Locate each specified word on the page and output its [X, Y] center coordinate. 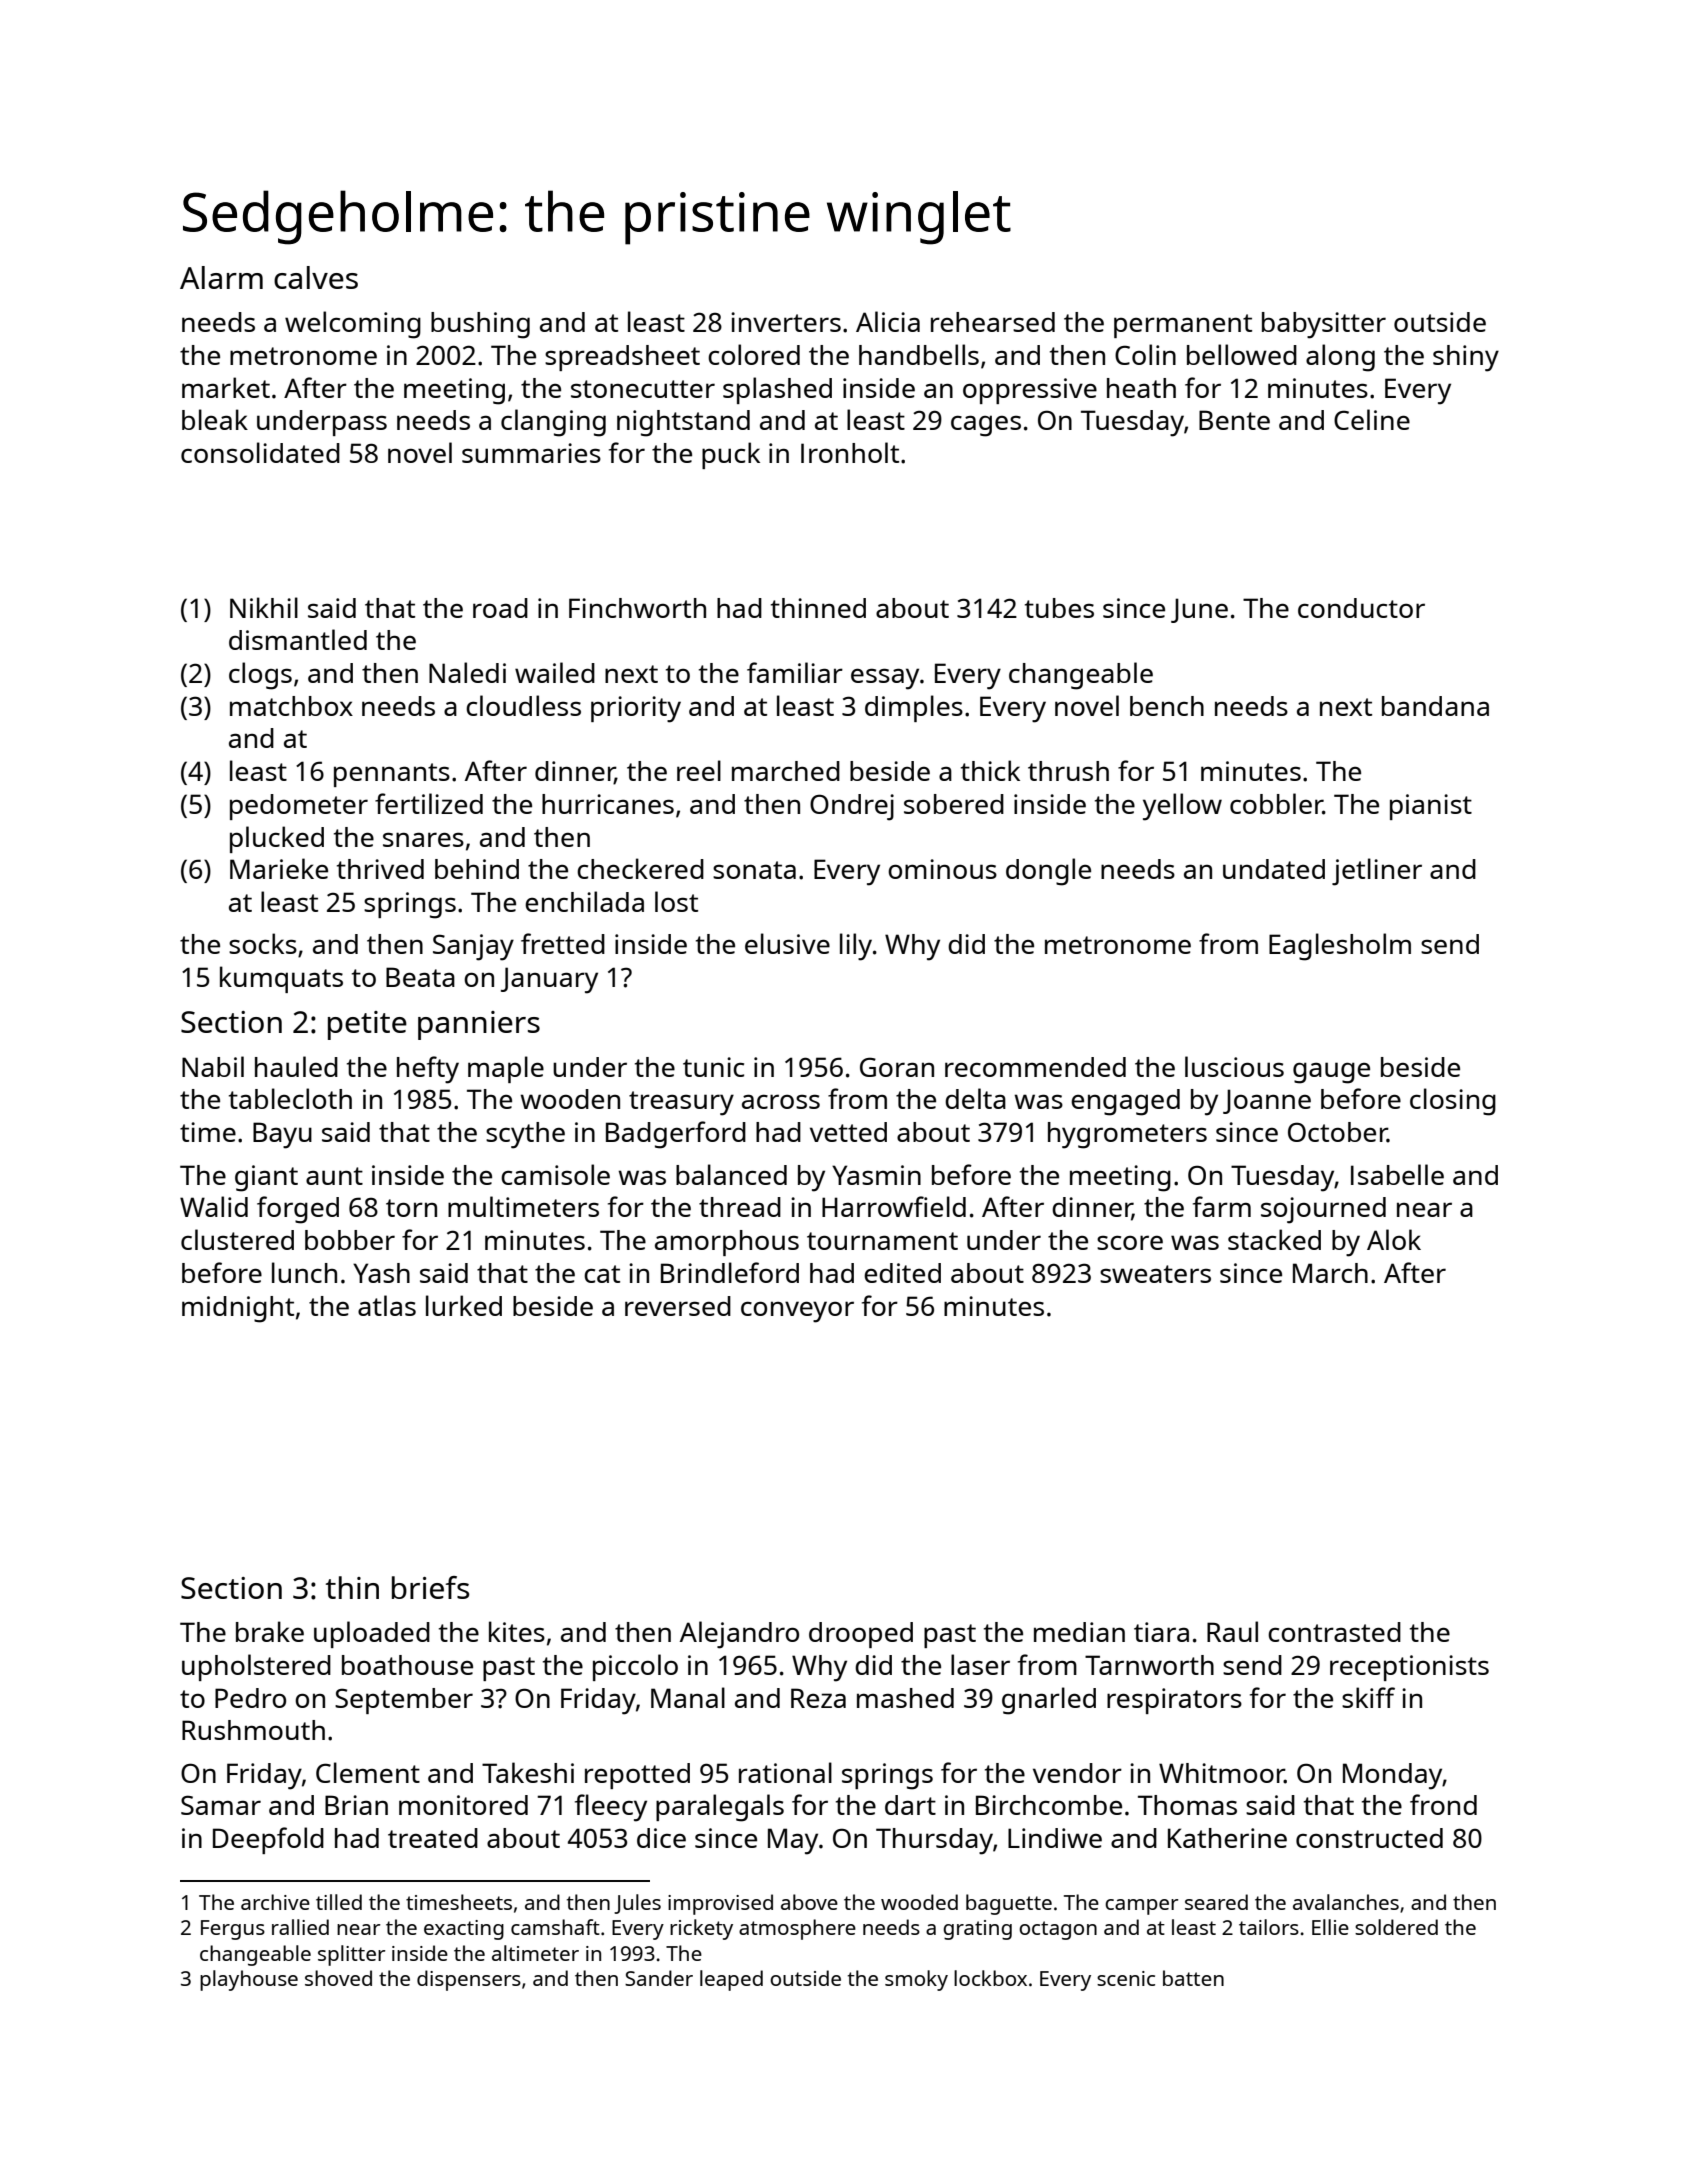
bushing [480, 325]
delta [975, 1098]
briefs [430, 1587]
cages [986, 426]
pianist [1431, 807]
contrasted [1334, 1632]
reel [699, 770]
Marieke [279, 868]
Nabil [213, 1066]
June [1199, 610]
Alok [1394, 1239]
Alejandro [739, 1635]
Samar [221, 1805]
